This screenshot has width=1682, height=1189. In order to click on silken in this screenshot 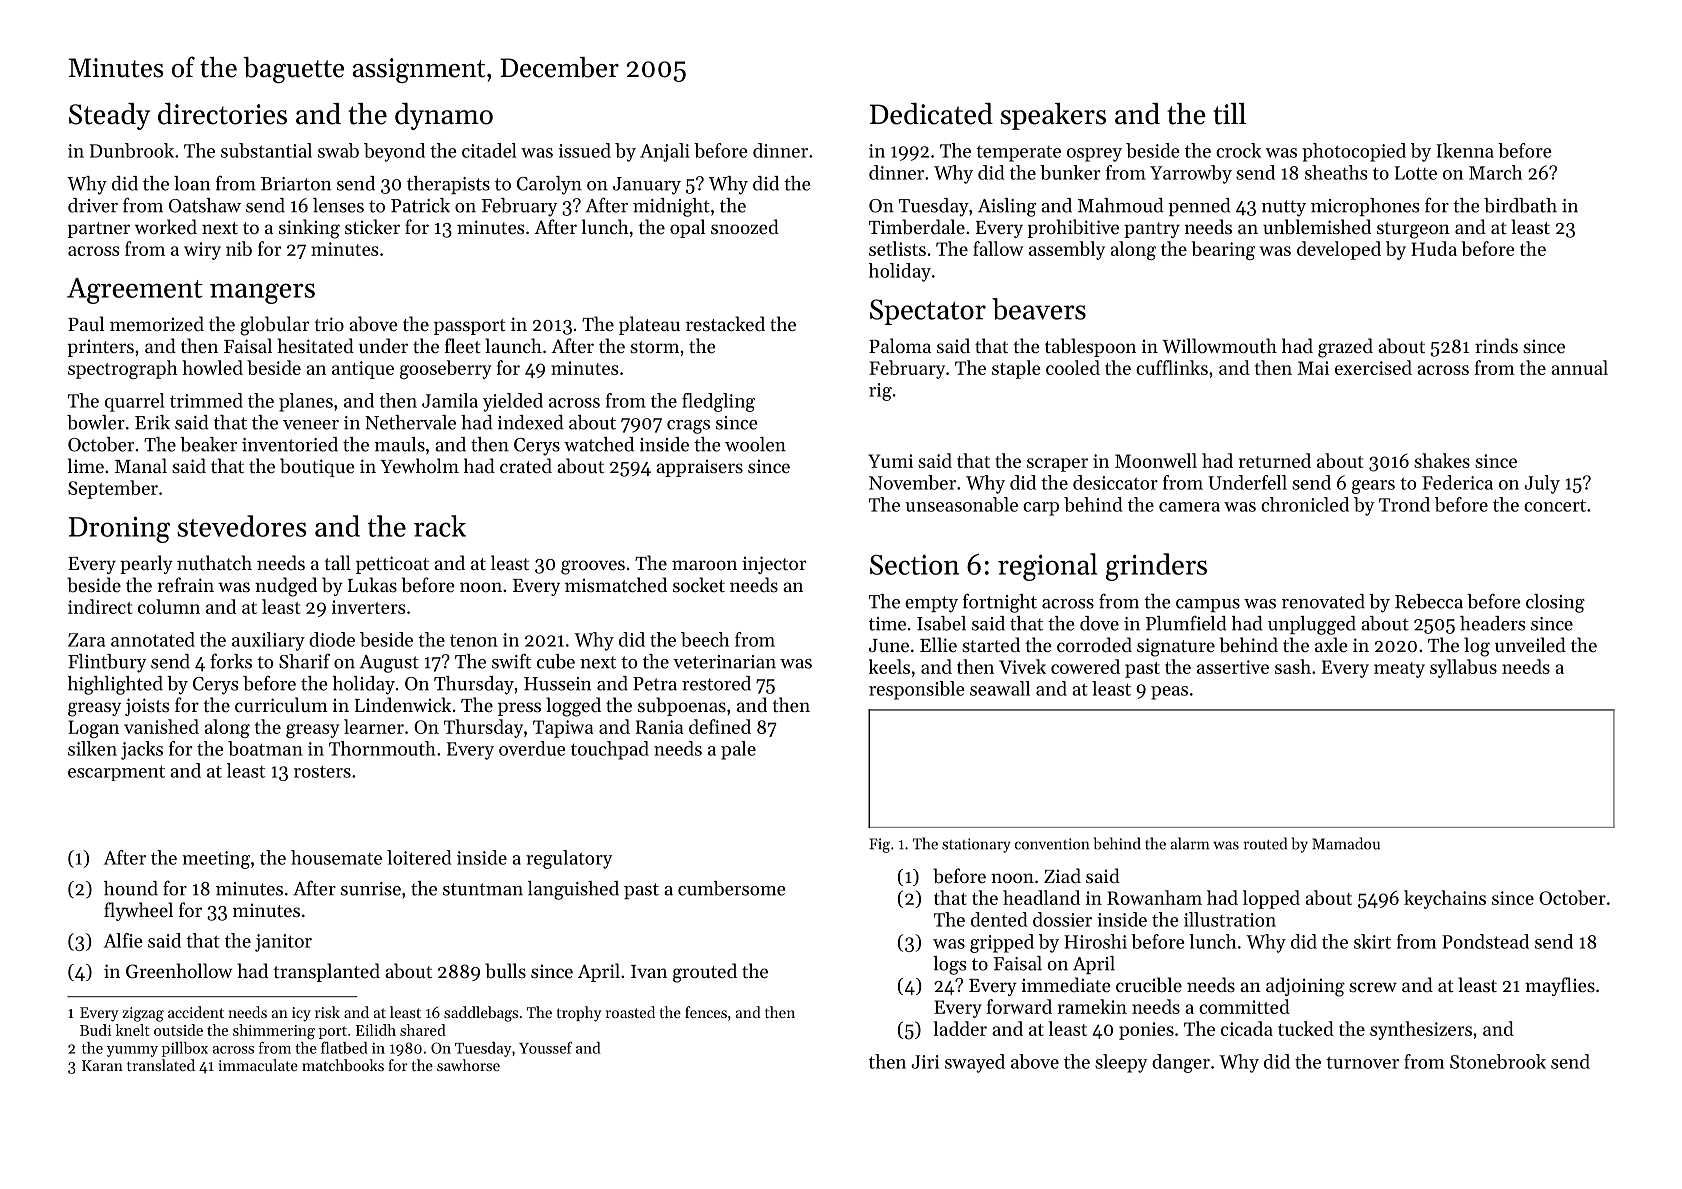, I will do `click(92, 748)`.
